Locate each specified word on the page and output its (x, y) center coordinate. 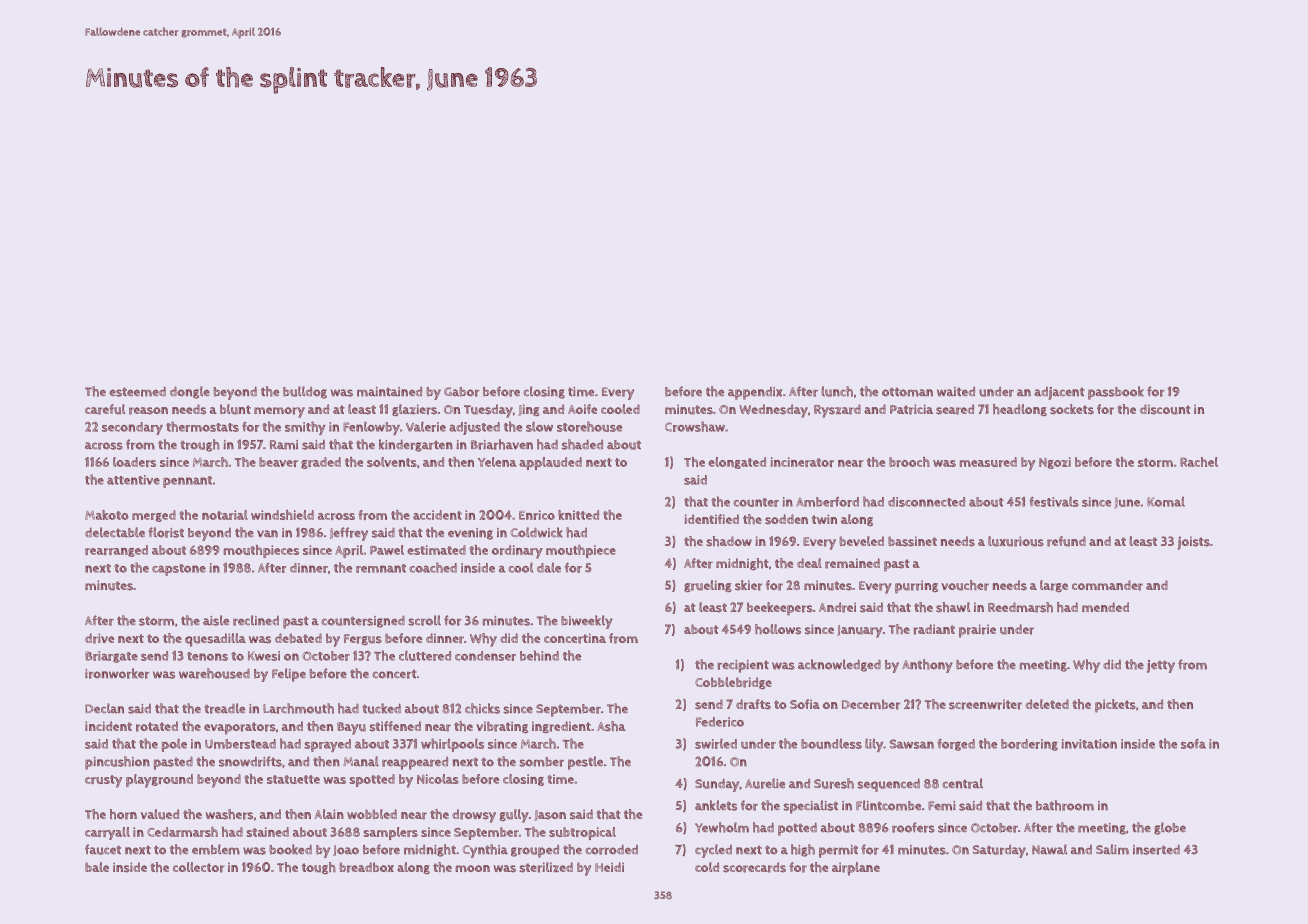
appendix (755, 393)
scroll (424, 620)
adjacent (1059, 393)
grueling (708, 586)
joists (1194, 543)
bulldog (305, 392)
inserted (1156, 849)
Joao (346, 850)
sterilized (546, 867)
